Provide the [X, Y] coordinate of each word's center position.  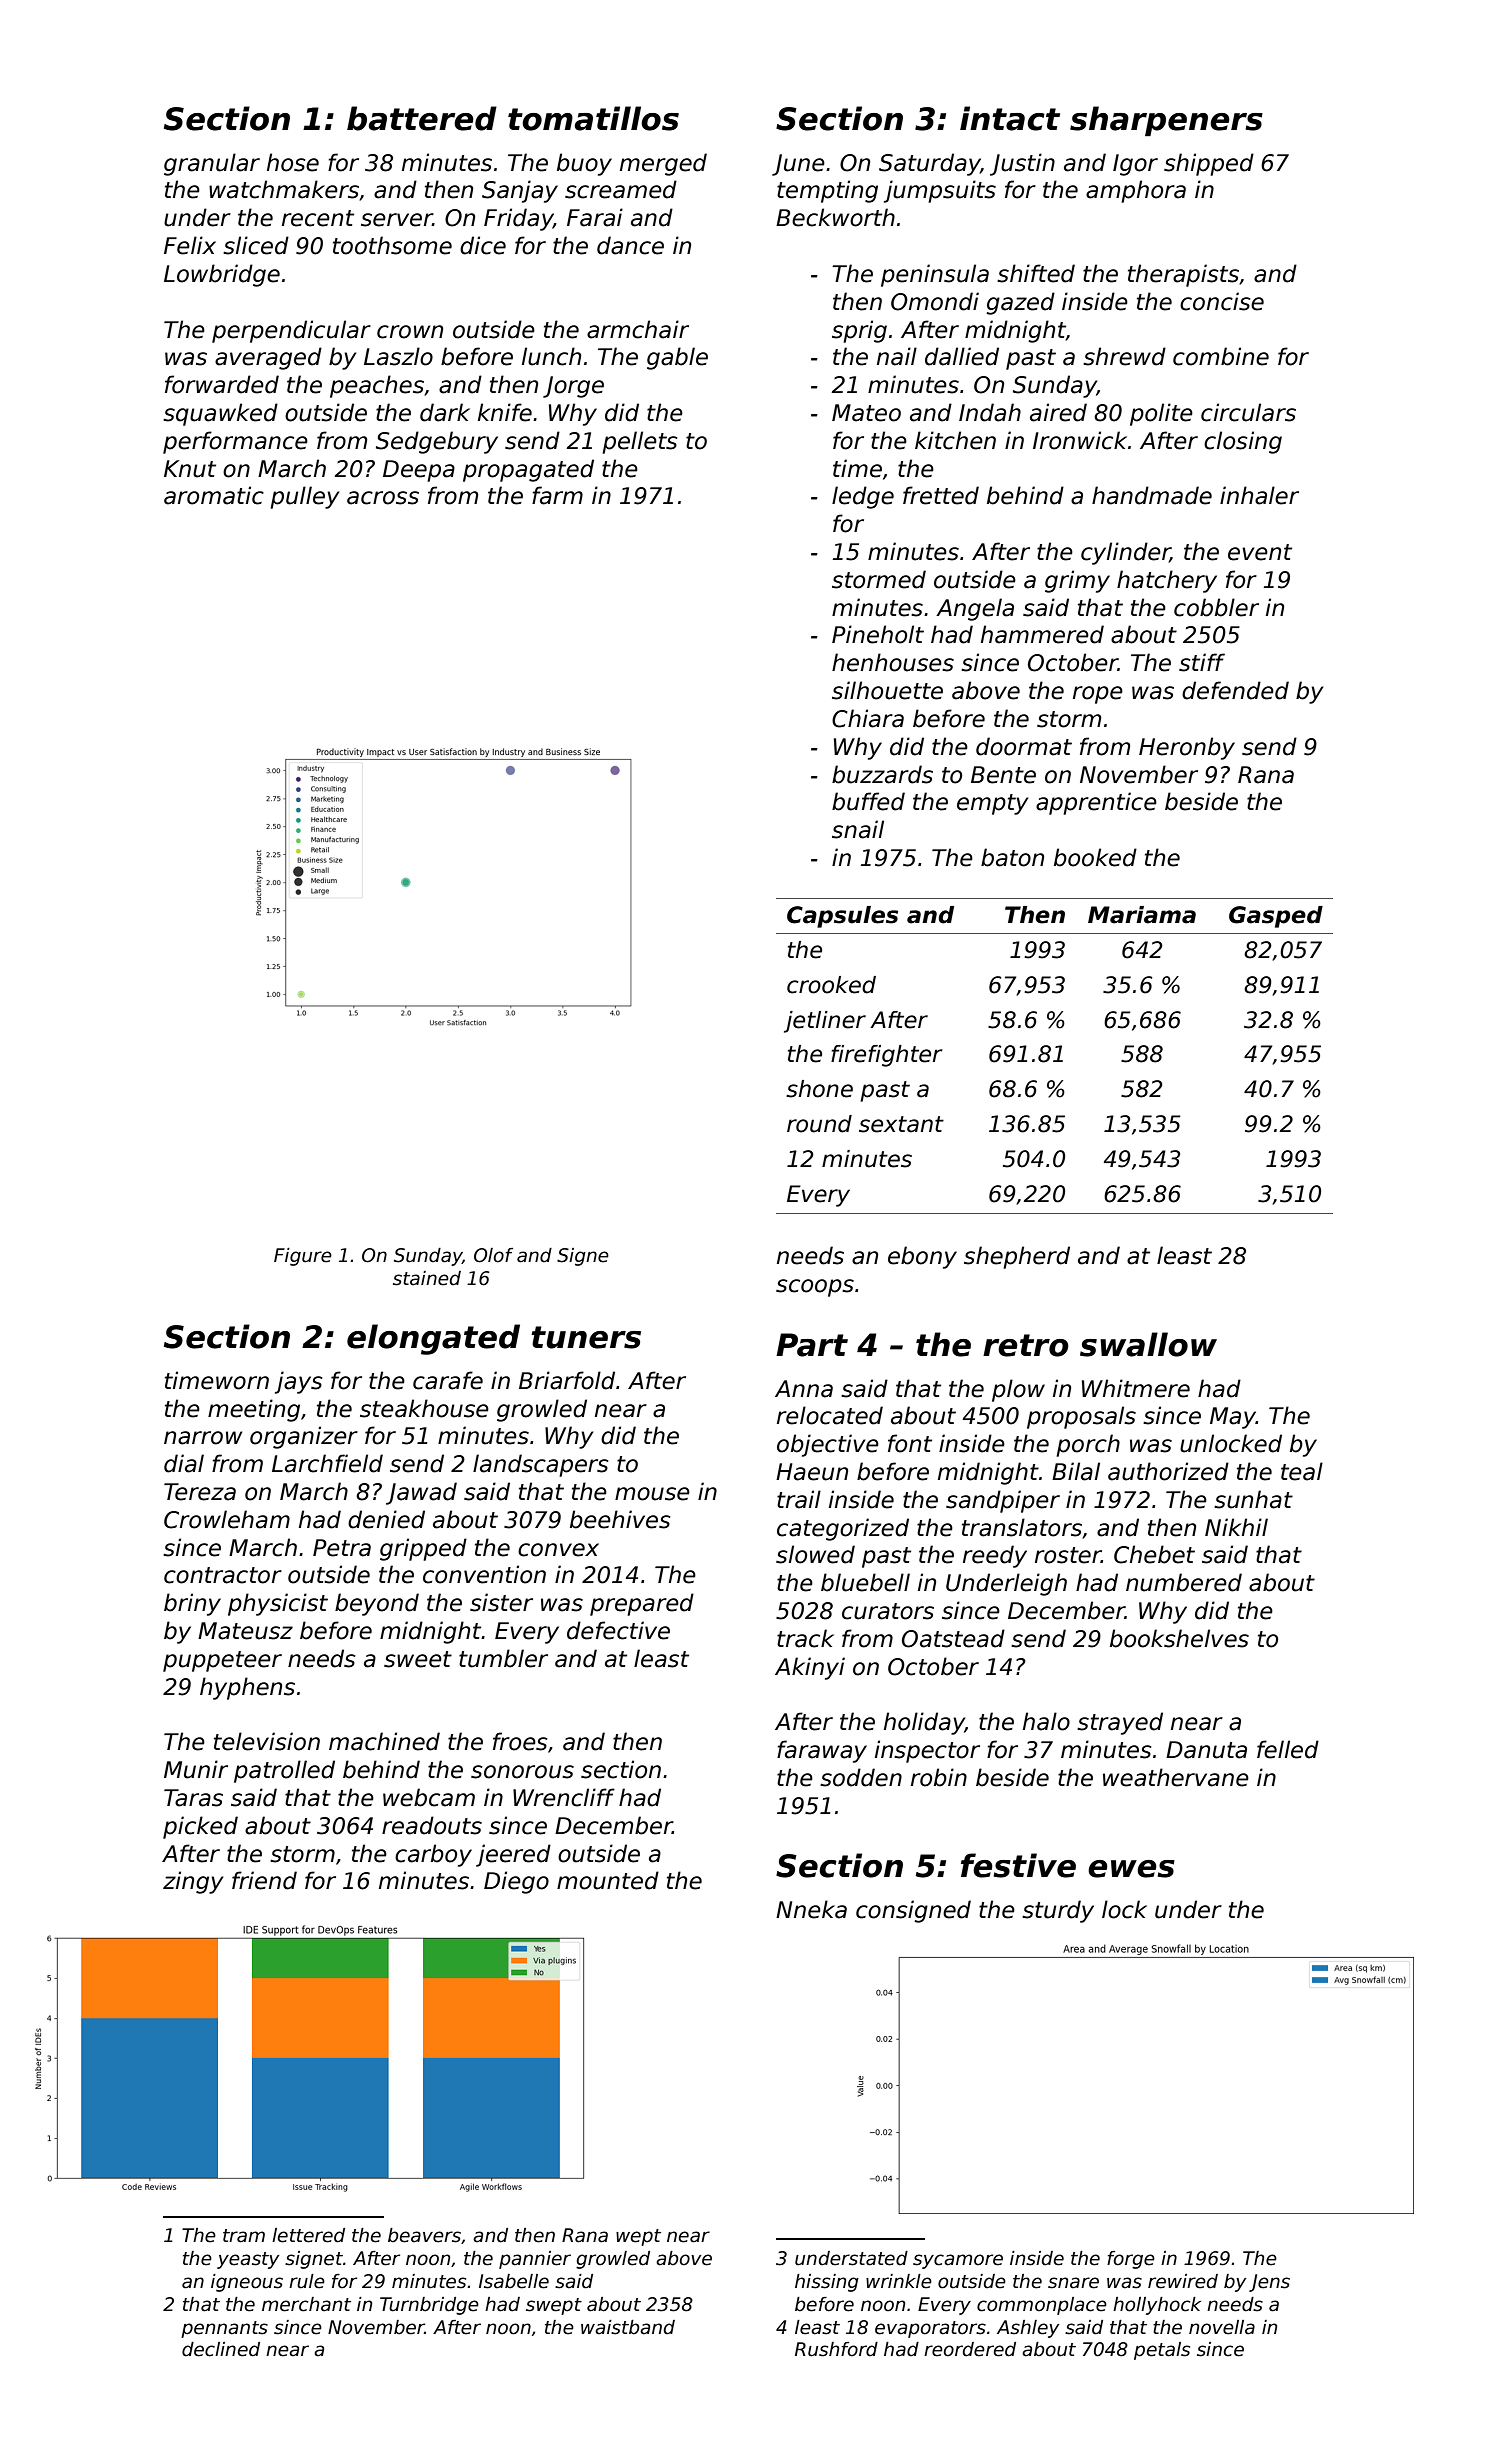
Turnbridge [429, 2306]
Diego [516, 1882]
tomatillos [593, 118]
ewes [1131, 1869]
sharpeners [1166, 121]
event [1260, 552]
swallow [1148, 1344]
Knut [190, 469]
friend [264, 1880]
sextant [901, 1124]
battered [422, 118]
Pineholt [878, 634]
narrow [203, 1438]
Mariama [1142, 915]
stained [427, 1278]
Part [812, 1345]
